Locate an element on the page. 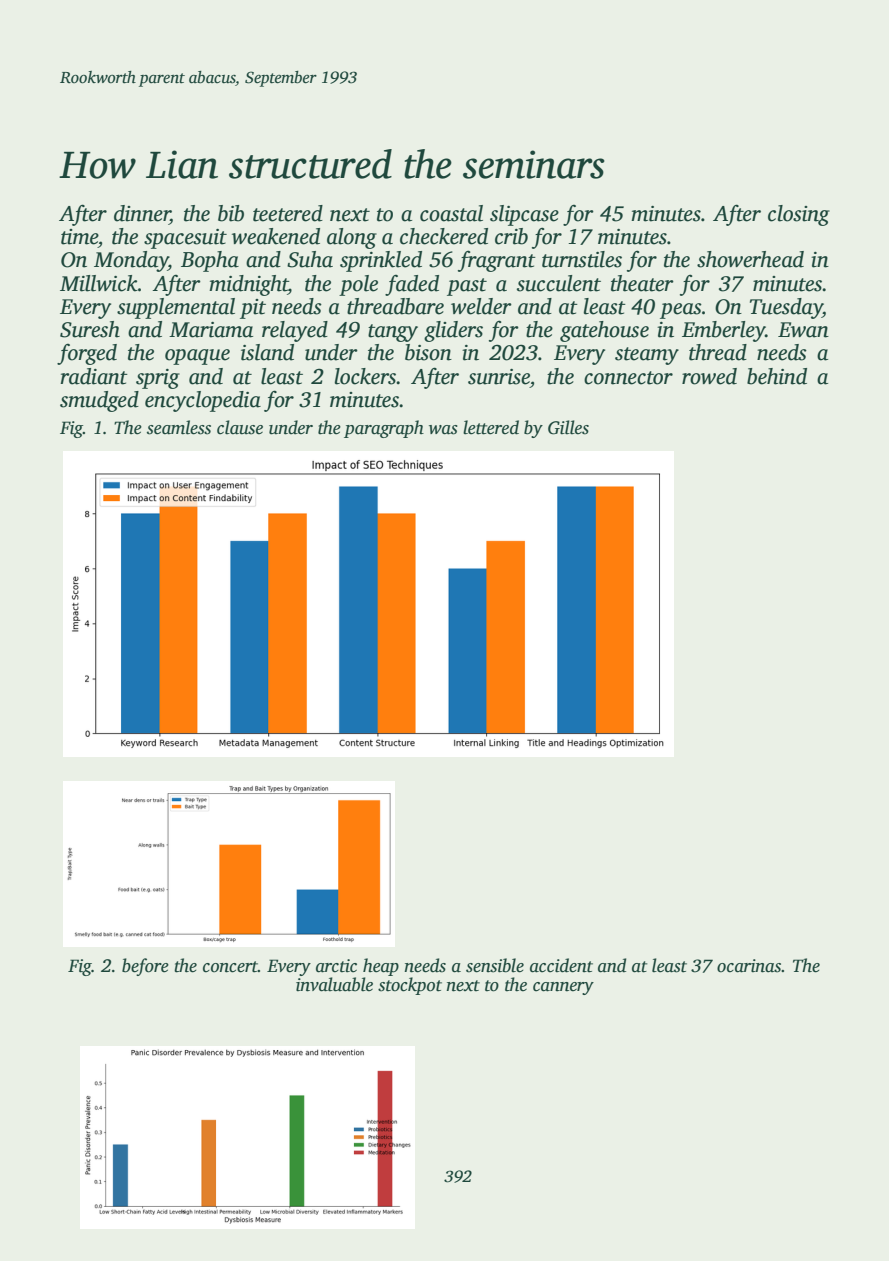  smudged is located at coordinates (99, 401).
